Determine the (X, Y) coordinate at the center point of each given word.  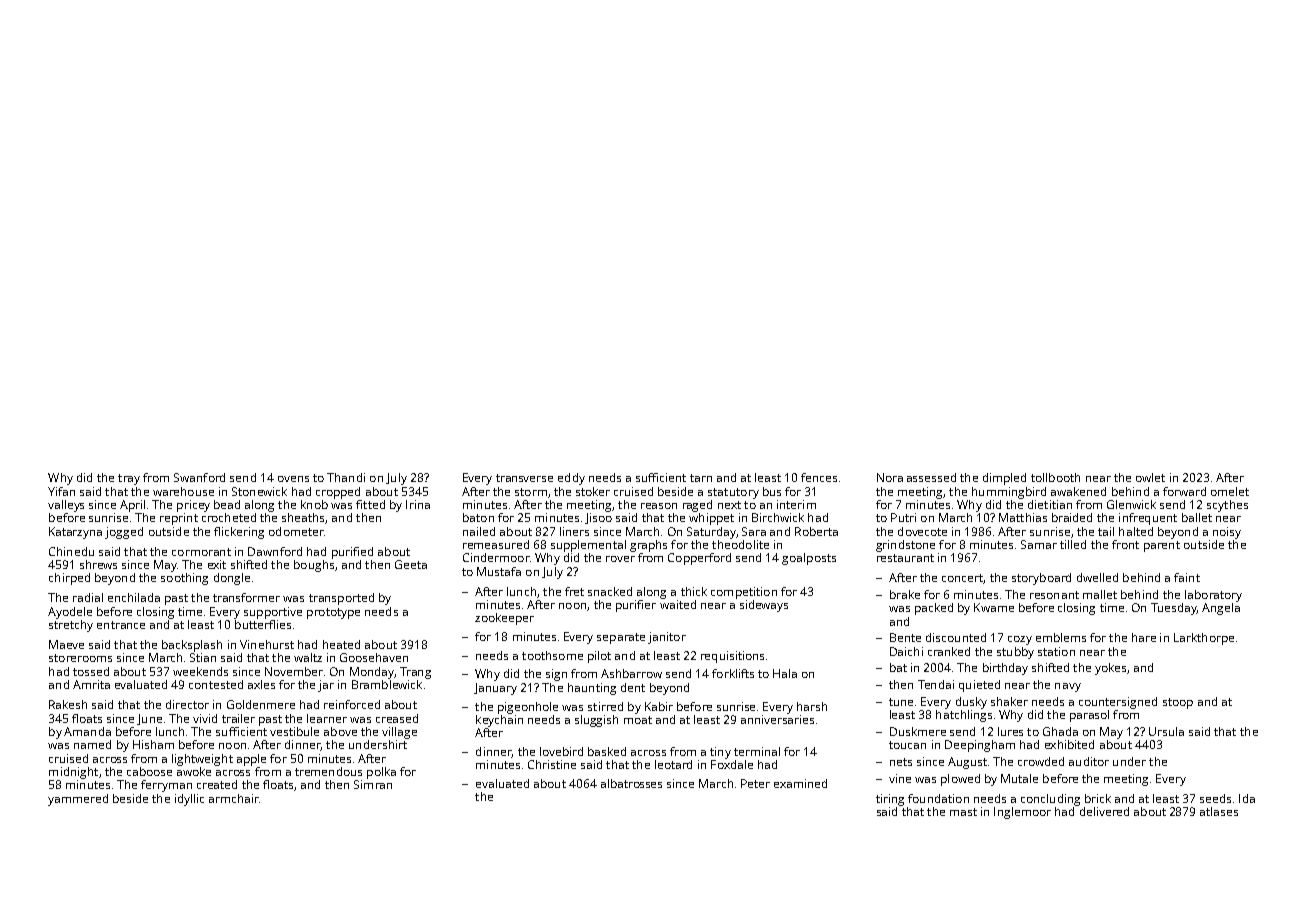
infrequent (1148, 519)
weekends (200, 671)
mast (963, 812)
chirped (69, 579)
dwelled (1097, 577)
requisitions (732, 657)
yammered (78, 800)
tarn (701, 478)
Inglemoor (1022, 813)
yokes (1110, 669)
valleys (66, 506)
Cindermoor (496, 557)
